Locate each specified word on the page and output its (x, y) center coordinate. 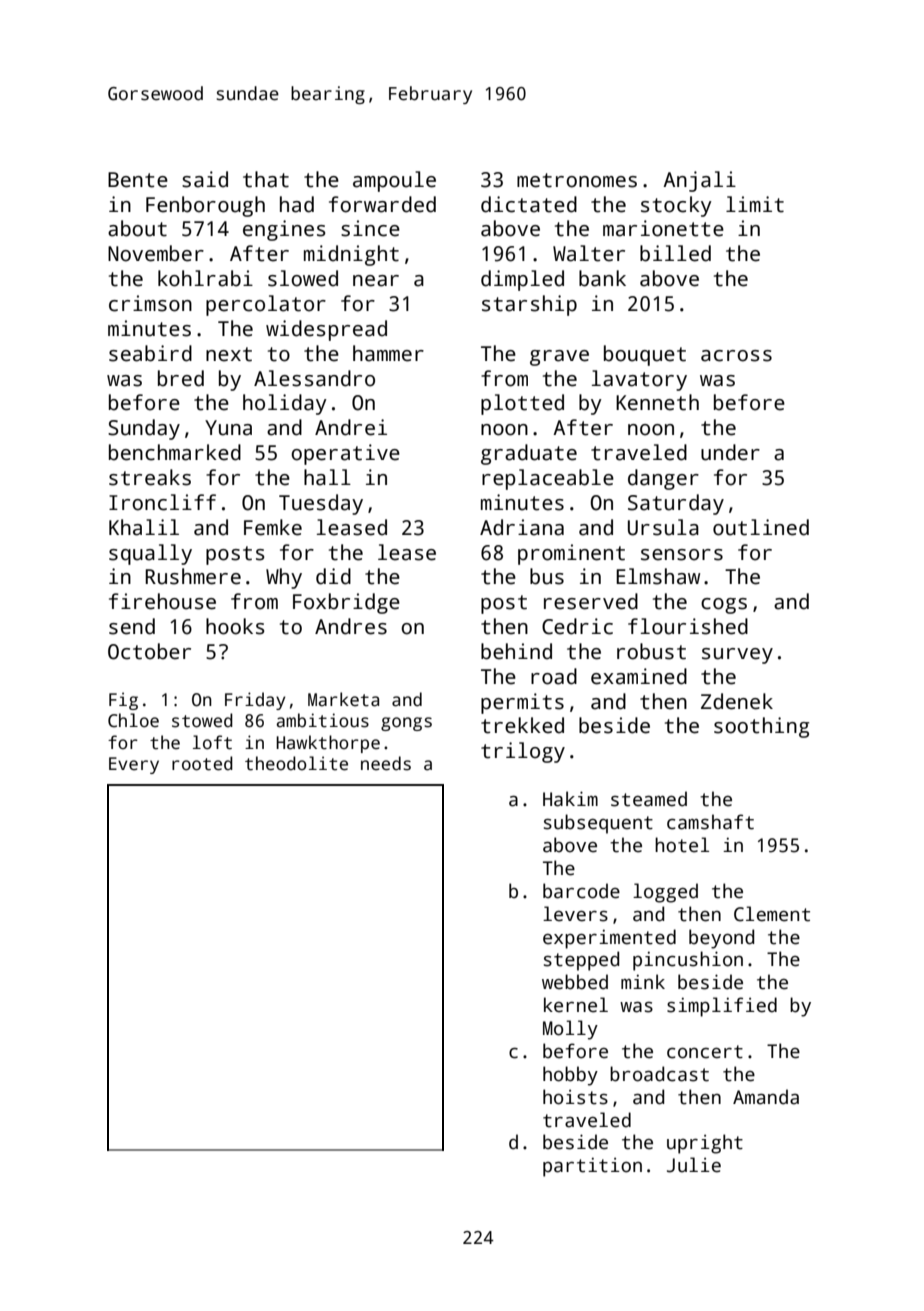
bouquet (645, 355)
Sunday (144, 429)
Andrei (351, 427)
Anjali (699, 181)
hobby (570, 1076)
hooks (235, 626)
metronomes (577, 180)
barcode (581, 891)
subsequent (598, 824)
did (333, 576)
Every (134, 765)
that (266, 179)
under (730, 452)
